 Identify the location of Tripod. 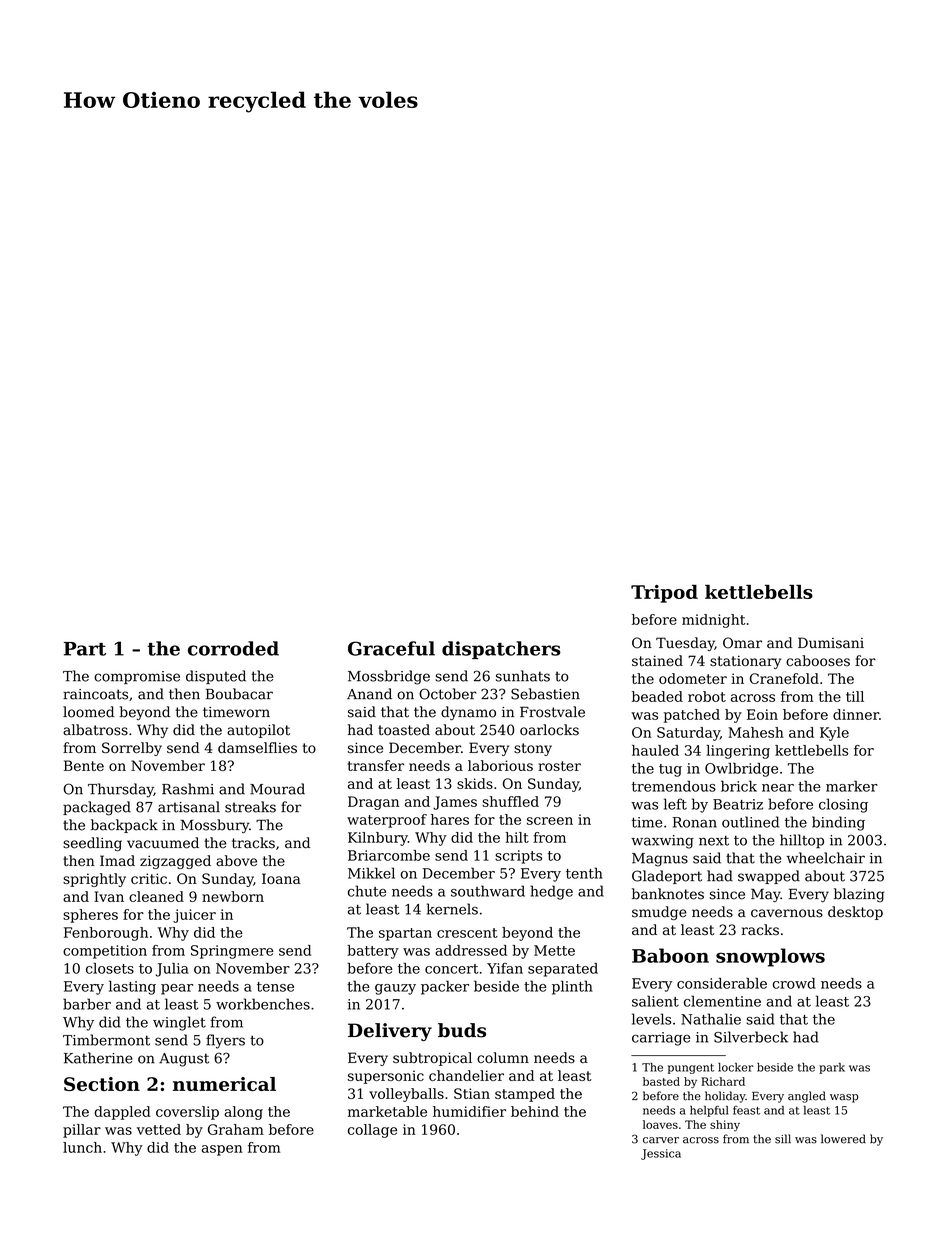
(664, 593).
